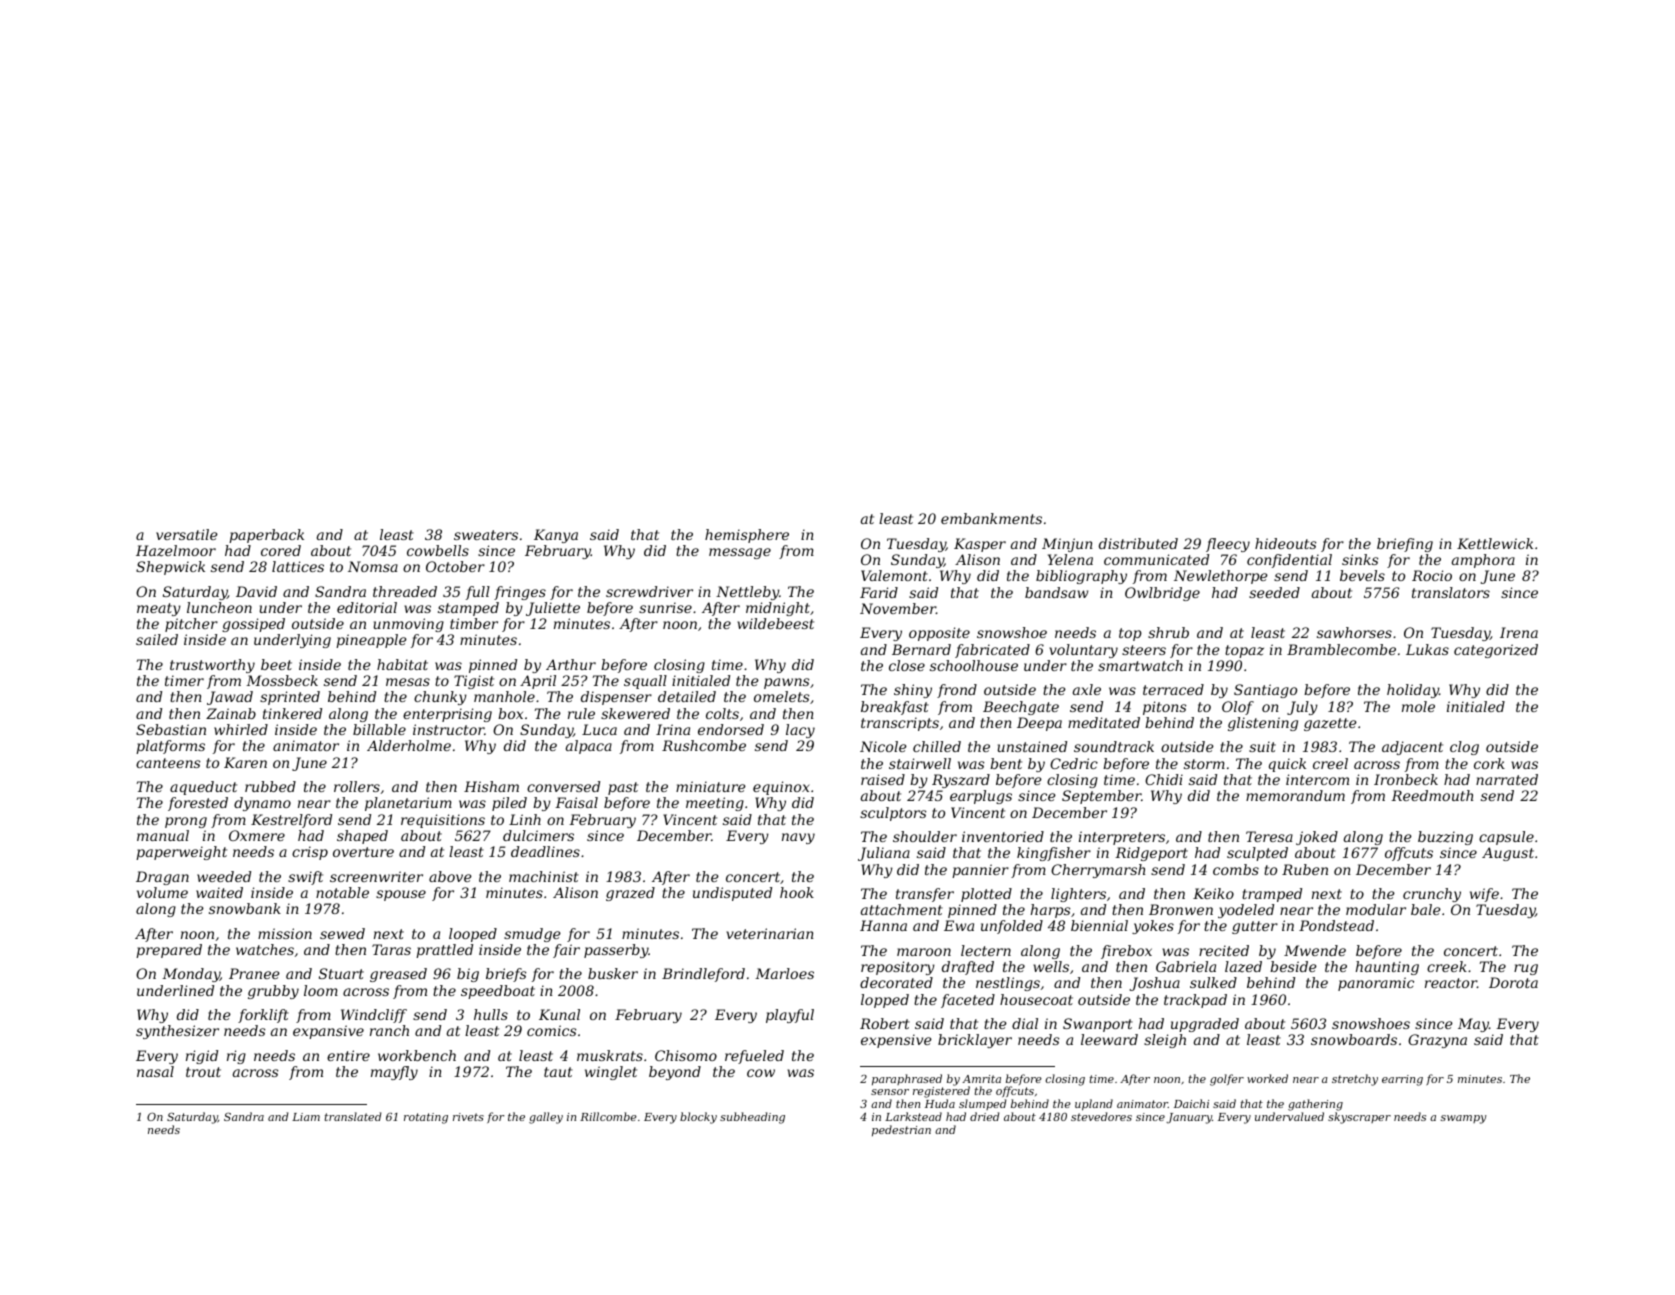  Describe the element at coordinates (212, 666) in the screenshot. I see `trustworthy` at that location.
